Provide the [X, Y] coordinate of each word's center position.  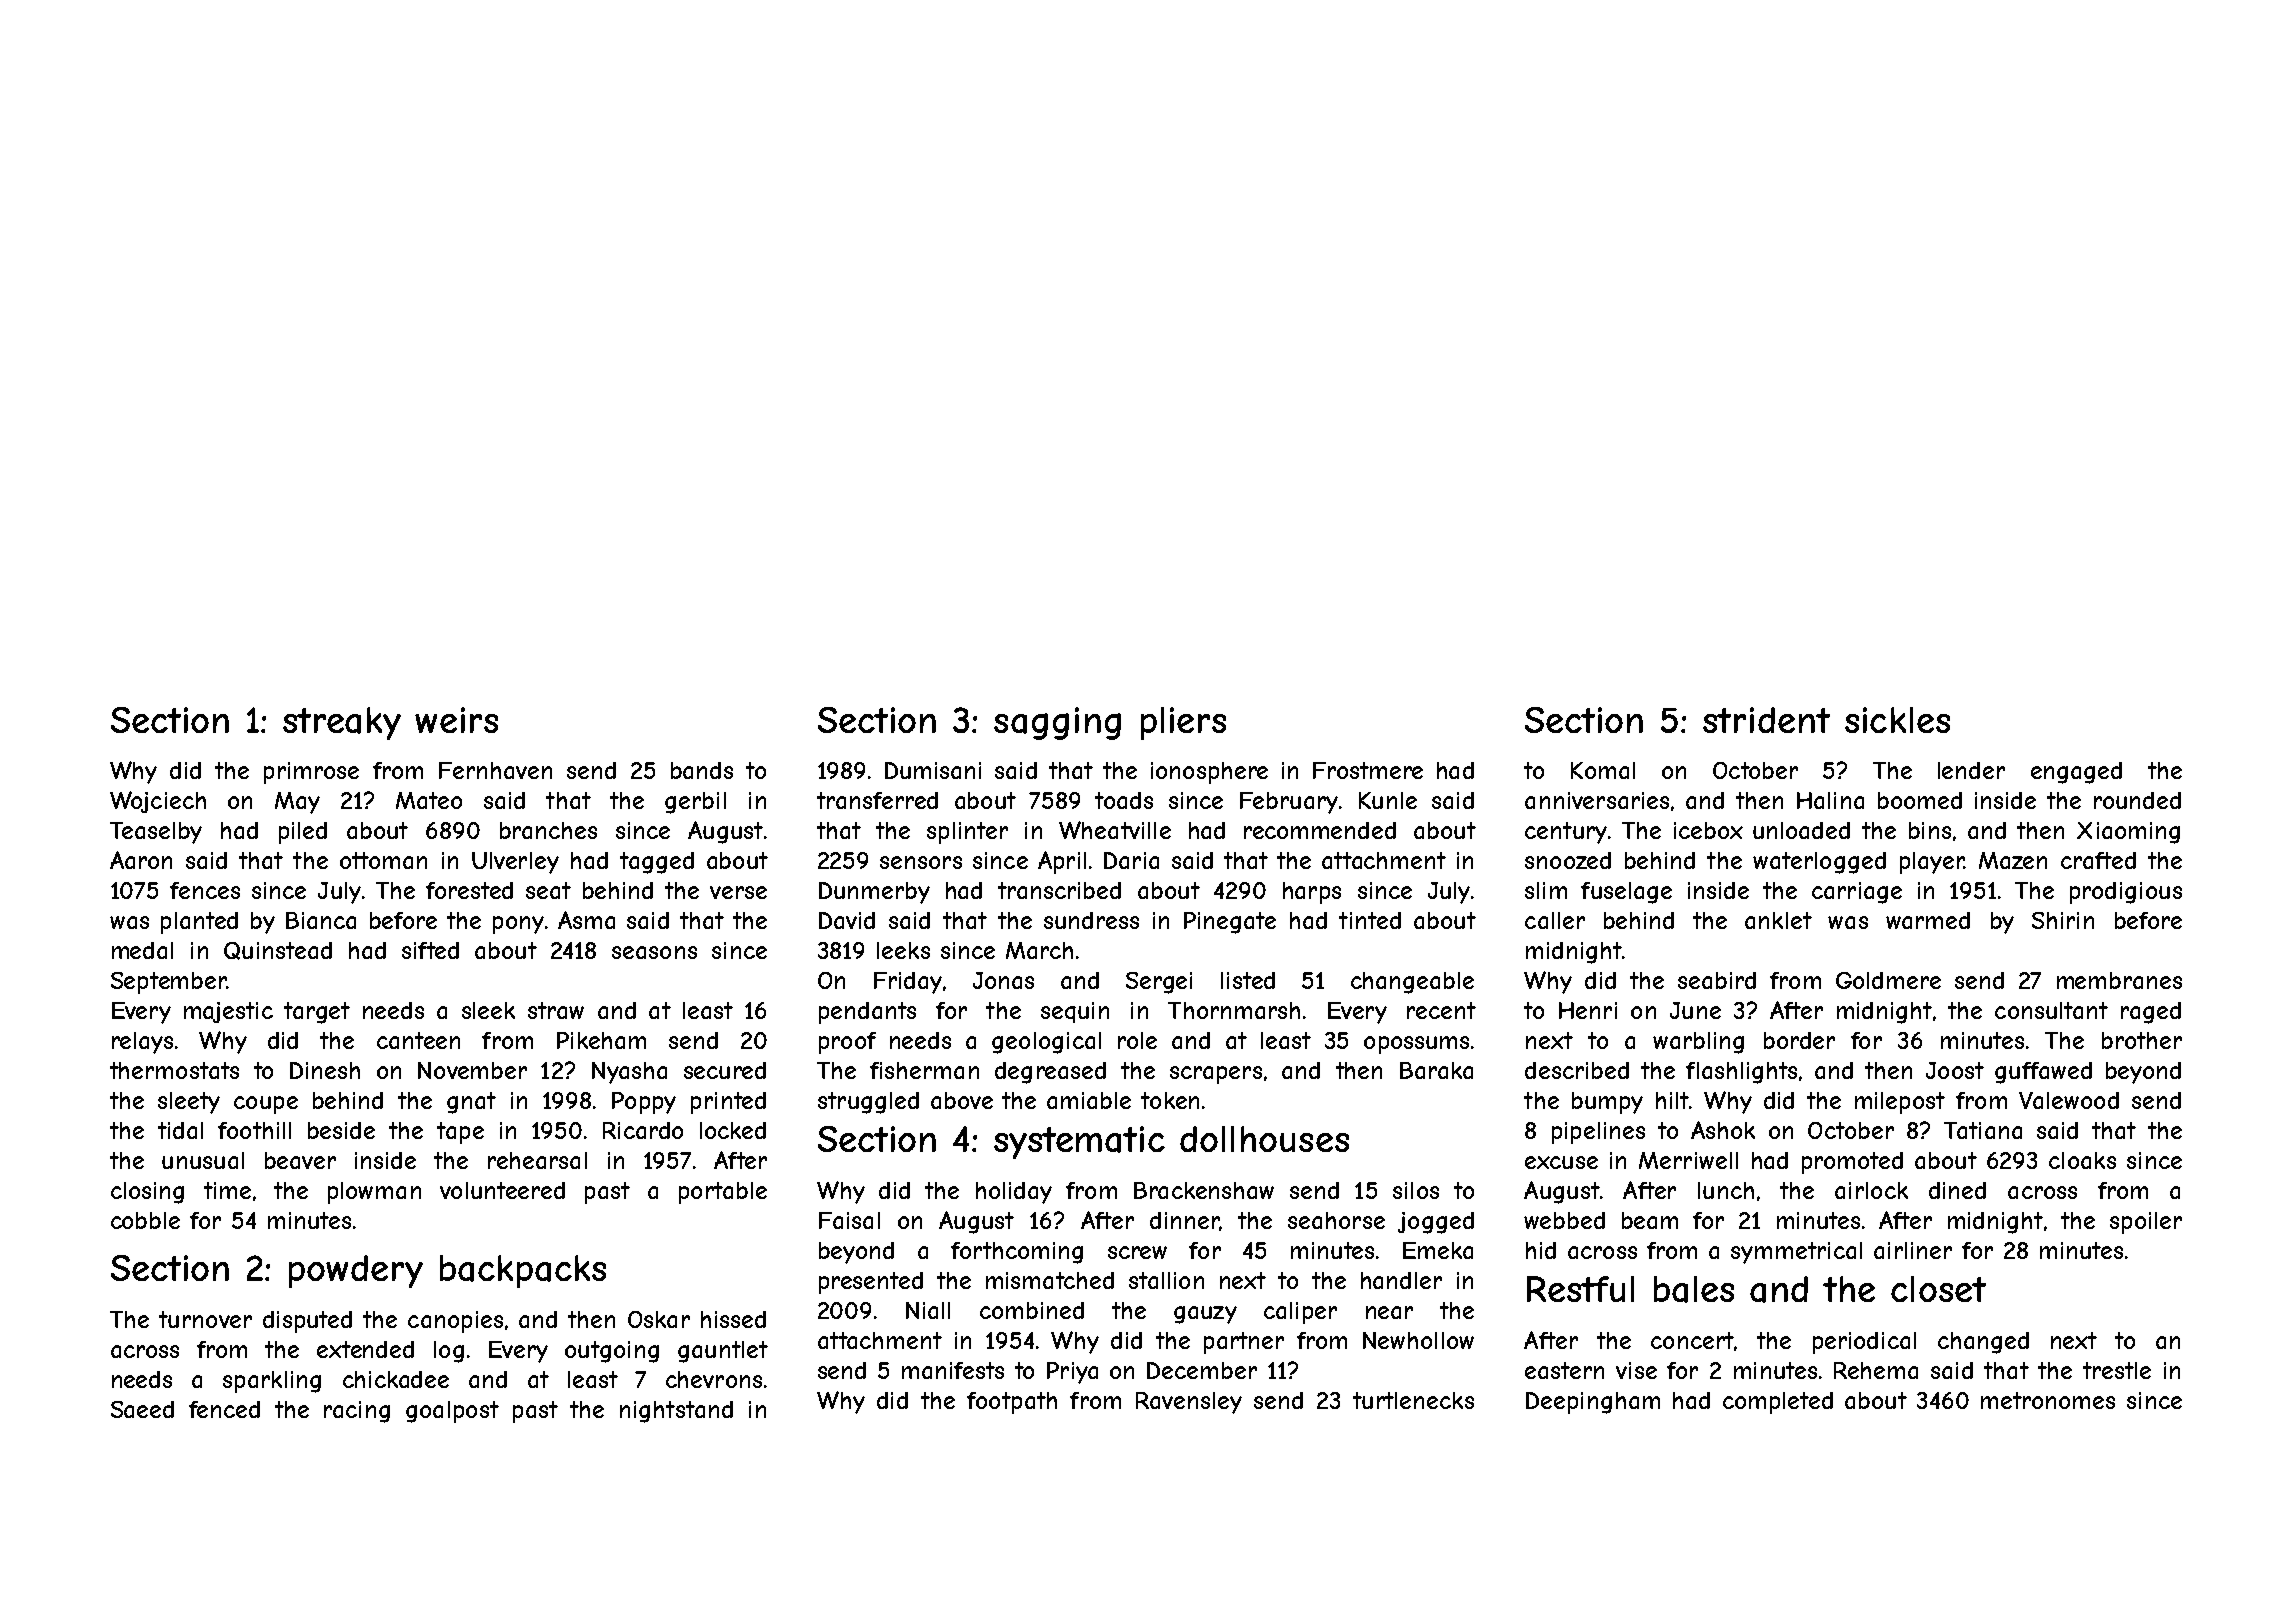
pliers [1183, 723]
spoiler [2146, 1223]
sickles [1897, 720]
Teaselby [156, 833]
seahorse [1336, 1220]
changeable [1412, 983]
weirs [456, 720]
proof [847, 1043]
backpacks [523, 1271]
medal [142, 950]
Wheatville [1115, 830]
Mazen [2013, 860]
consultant [2051, 1010]
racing [357, 1412]
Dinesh [325, 1070]
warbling [1698, 1043]
